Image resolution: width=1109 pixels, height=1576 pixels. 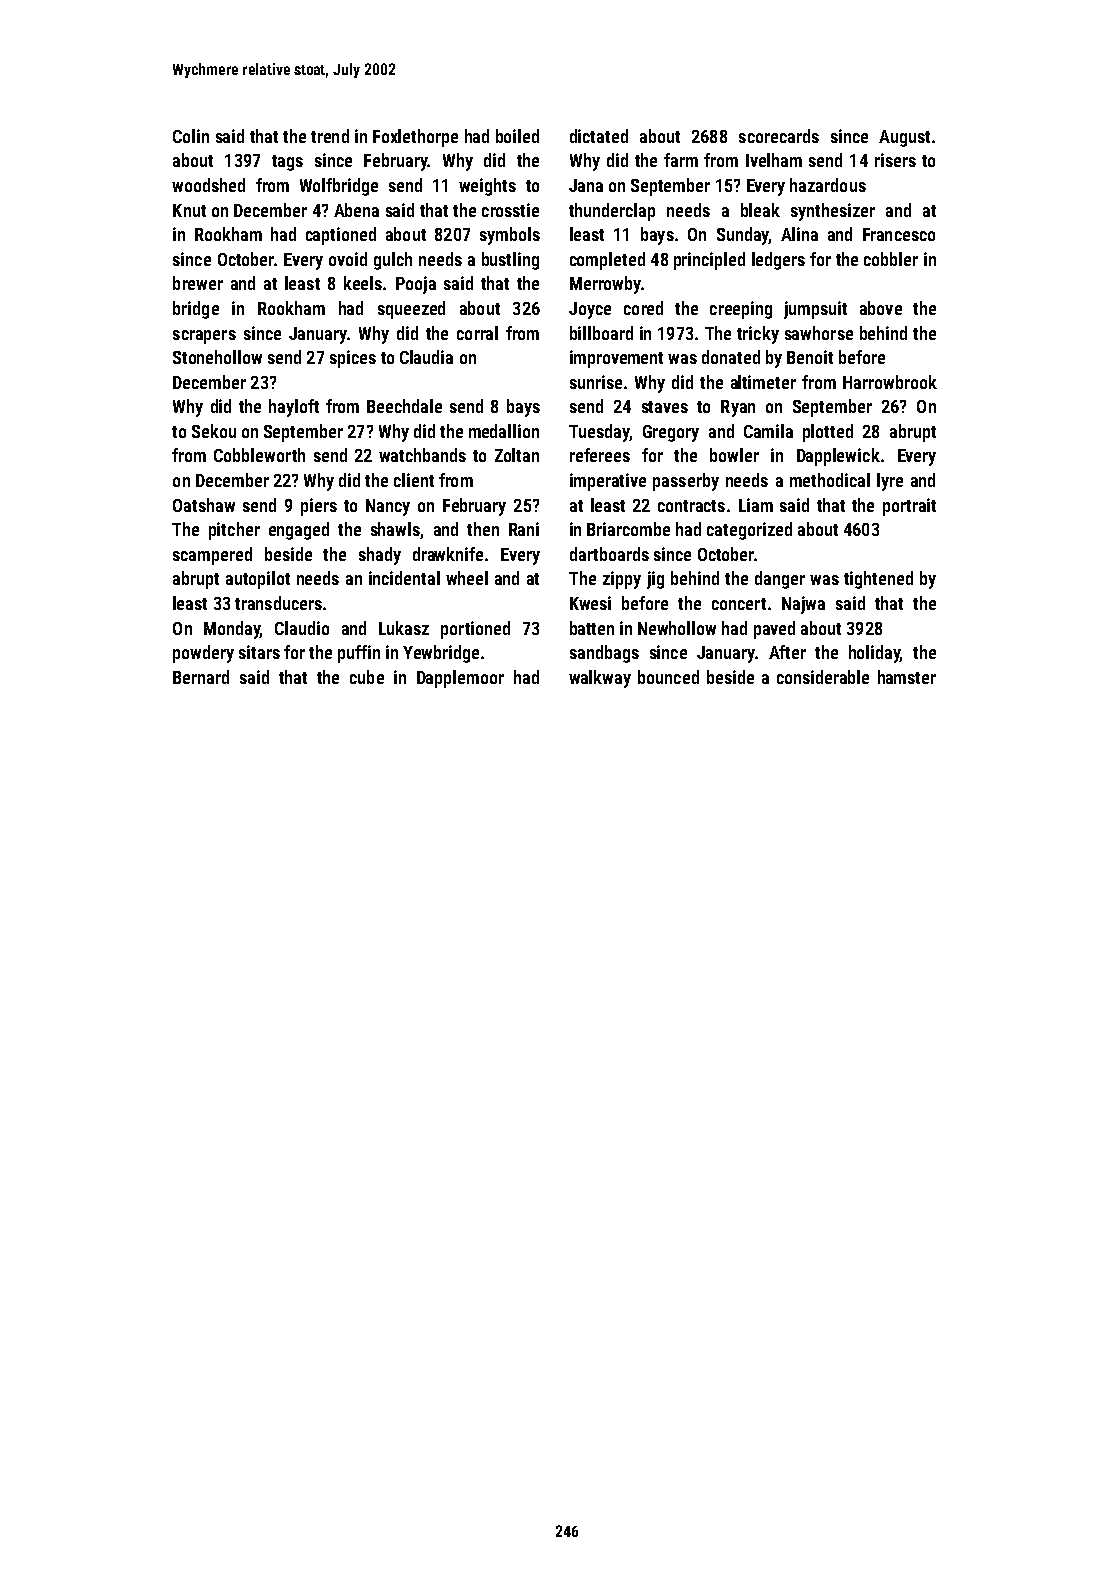 What do you see at coordinates (608, 482) in the image?
I see `imperative` at bounding box center [608, 482].
